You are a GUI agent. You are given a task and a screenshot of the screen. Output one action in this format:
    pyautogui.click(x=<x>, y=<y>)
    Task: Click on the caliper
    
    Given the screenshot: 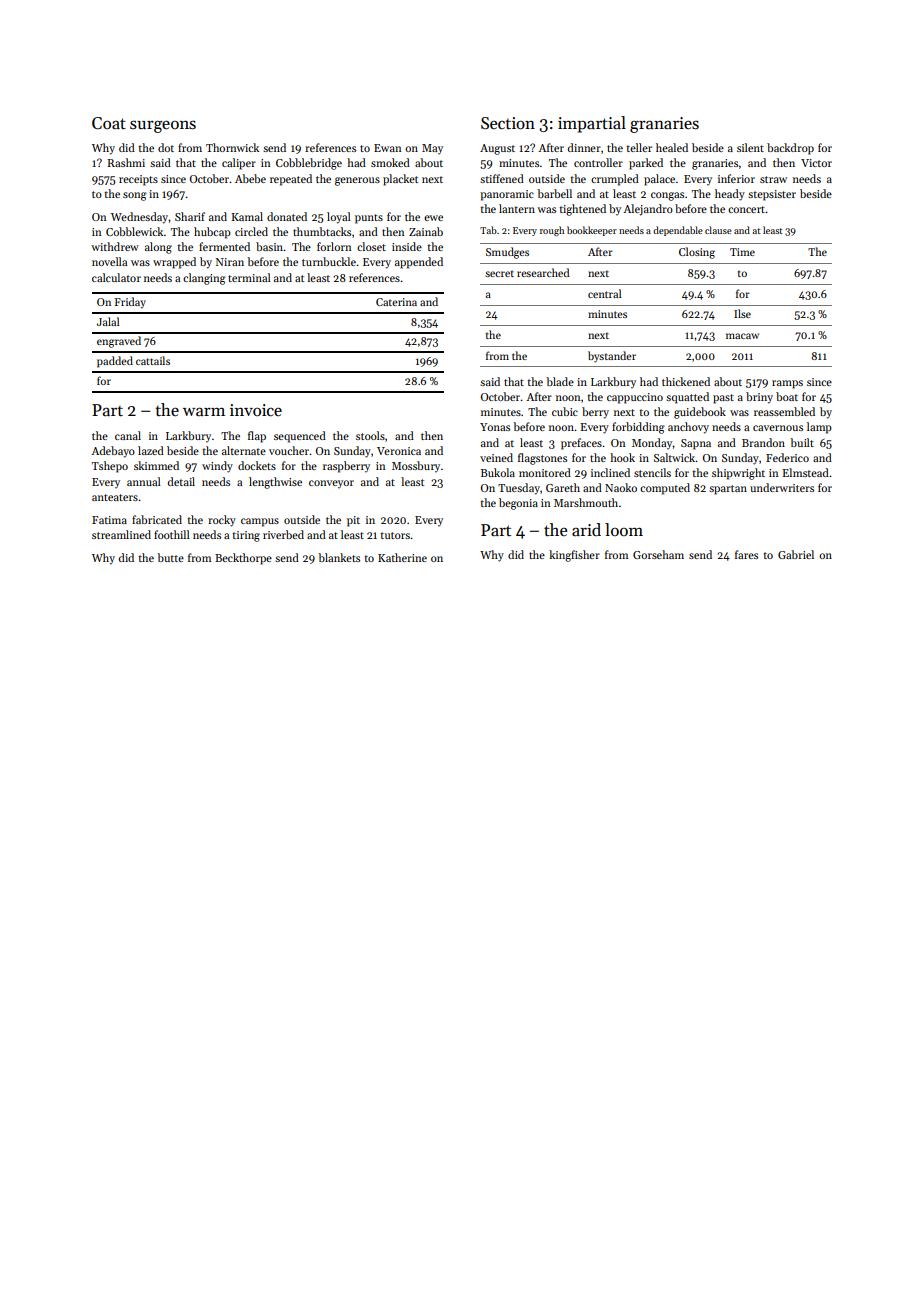 What is the action you would take?
    pyautogui.click(x=239, y=164)
